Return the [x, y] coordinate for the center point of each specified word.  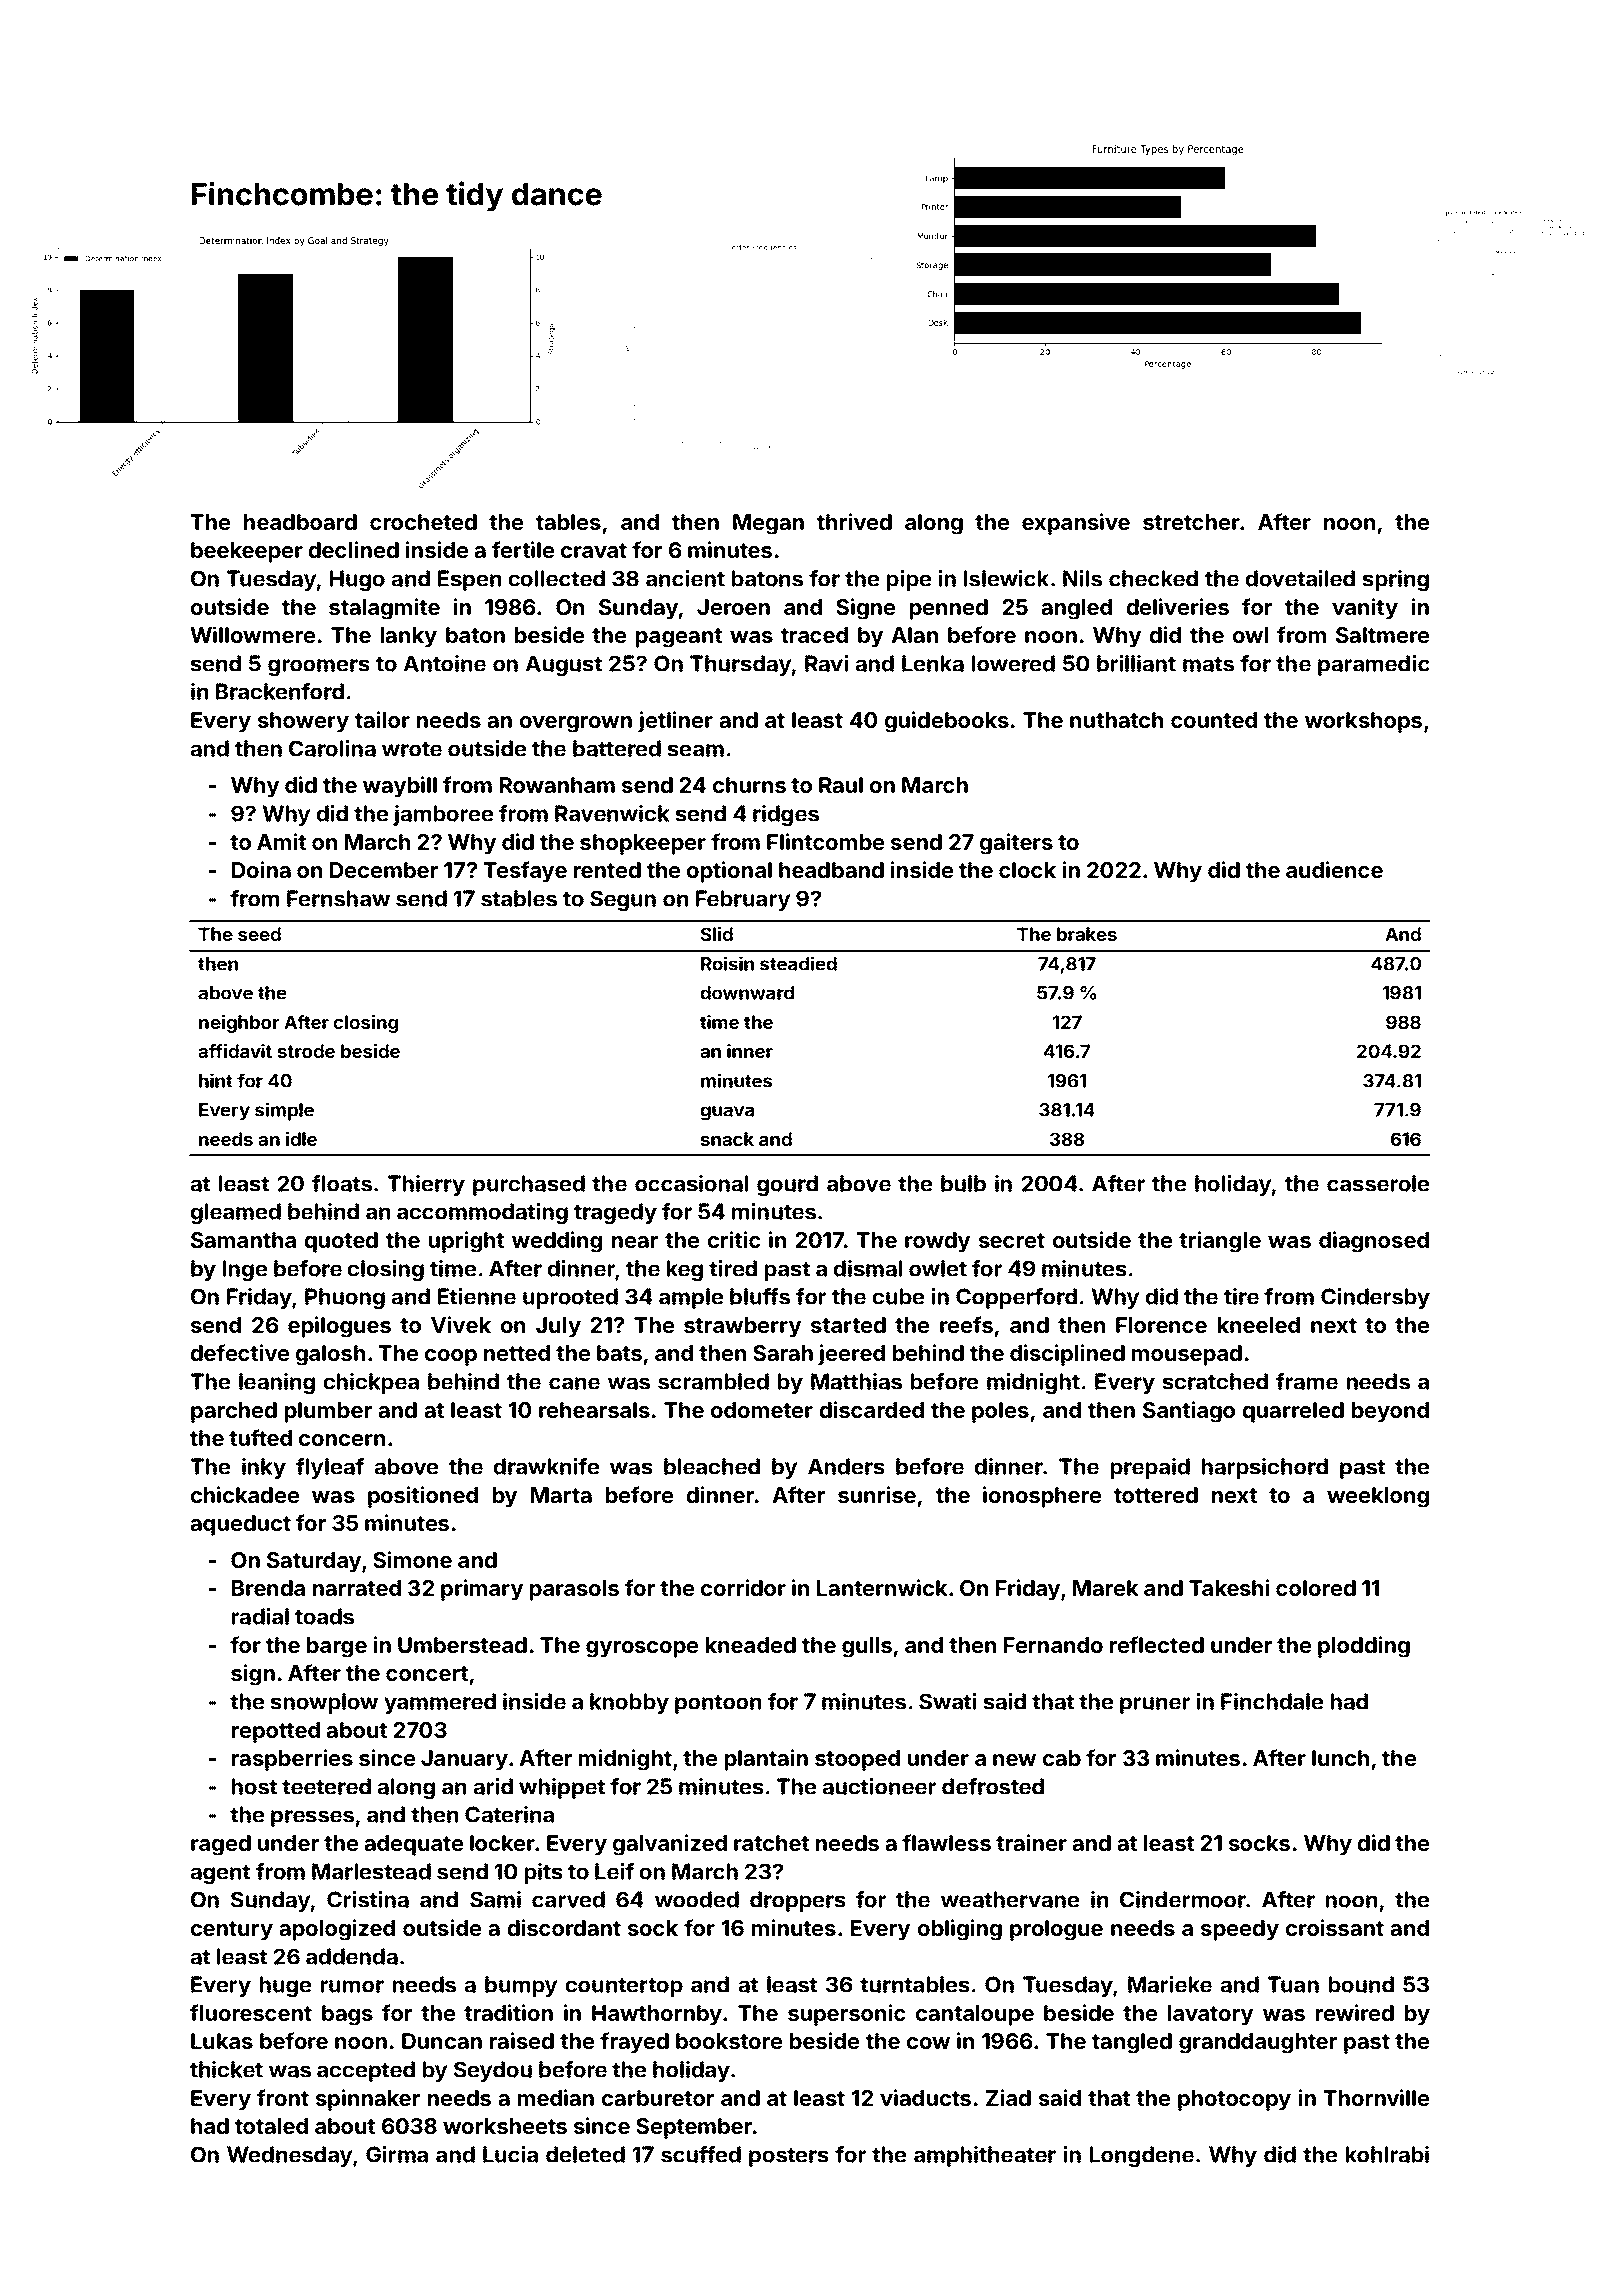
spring [1396, 580]
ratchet [771, 1843]
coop [451, 1357]
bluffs [760, 1296]
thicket [226, 2069]
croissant [1335, 1927]
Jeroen [733, 607]
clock [1027, 870]
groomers [319, 667]
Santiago [1189, 1412]
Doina [261, 869]
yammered [440, 1703]
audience [1334, 869]
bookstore [729, 2041]
